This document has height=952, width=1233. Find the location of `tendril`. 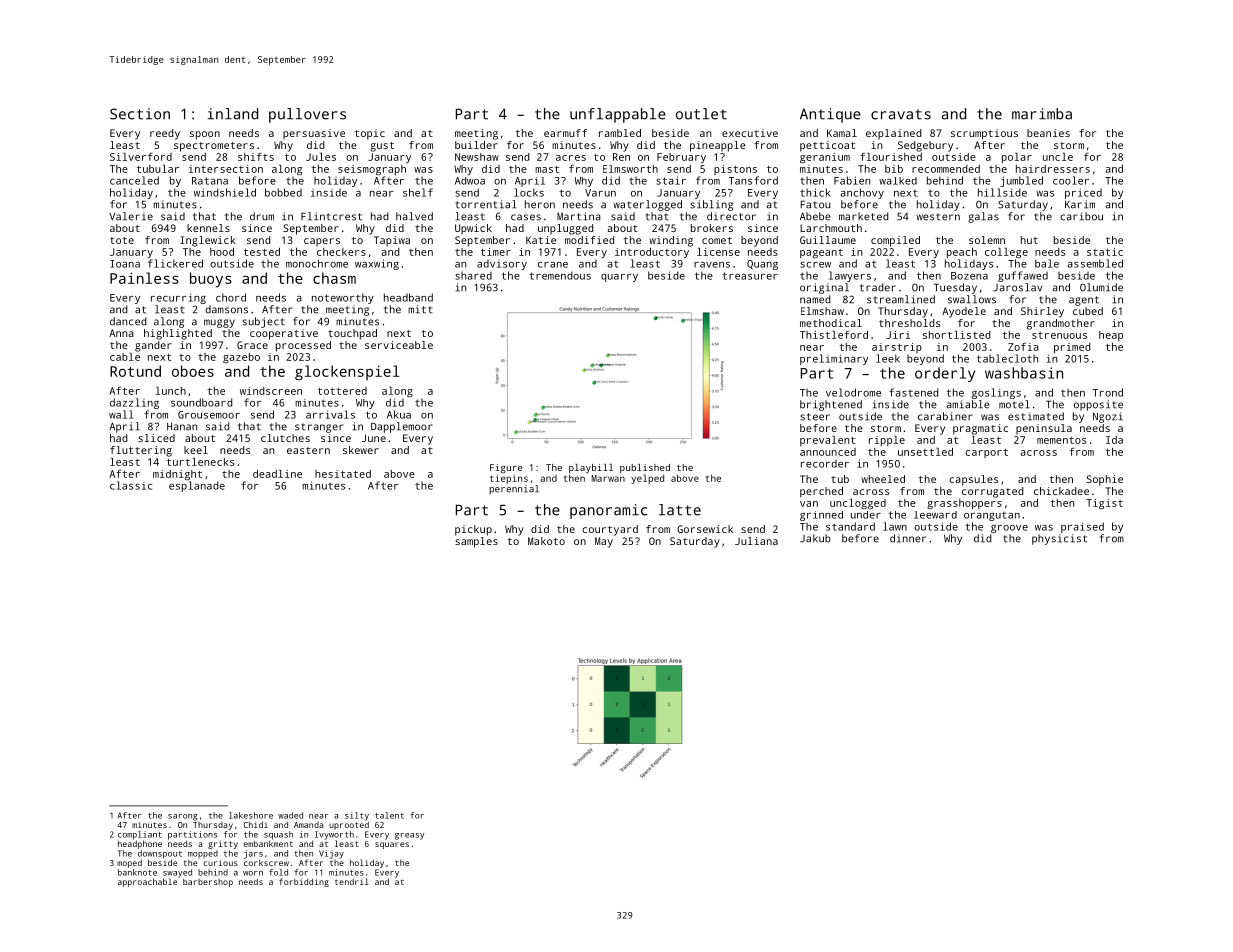

tendril is located at coordinates (352, 881).
